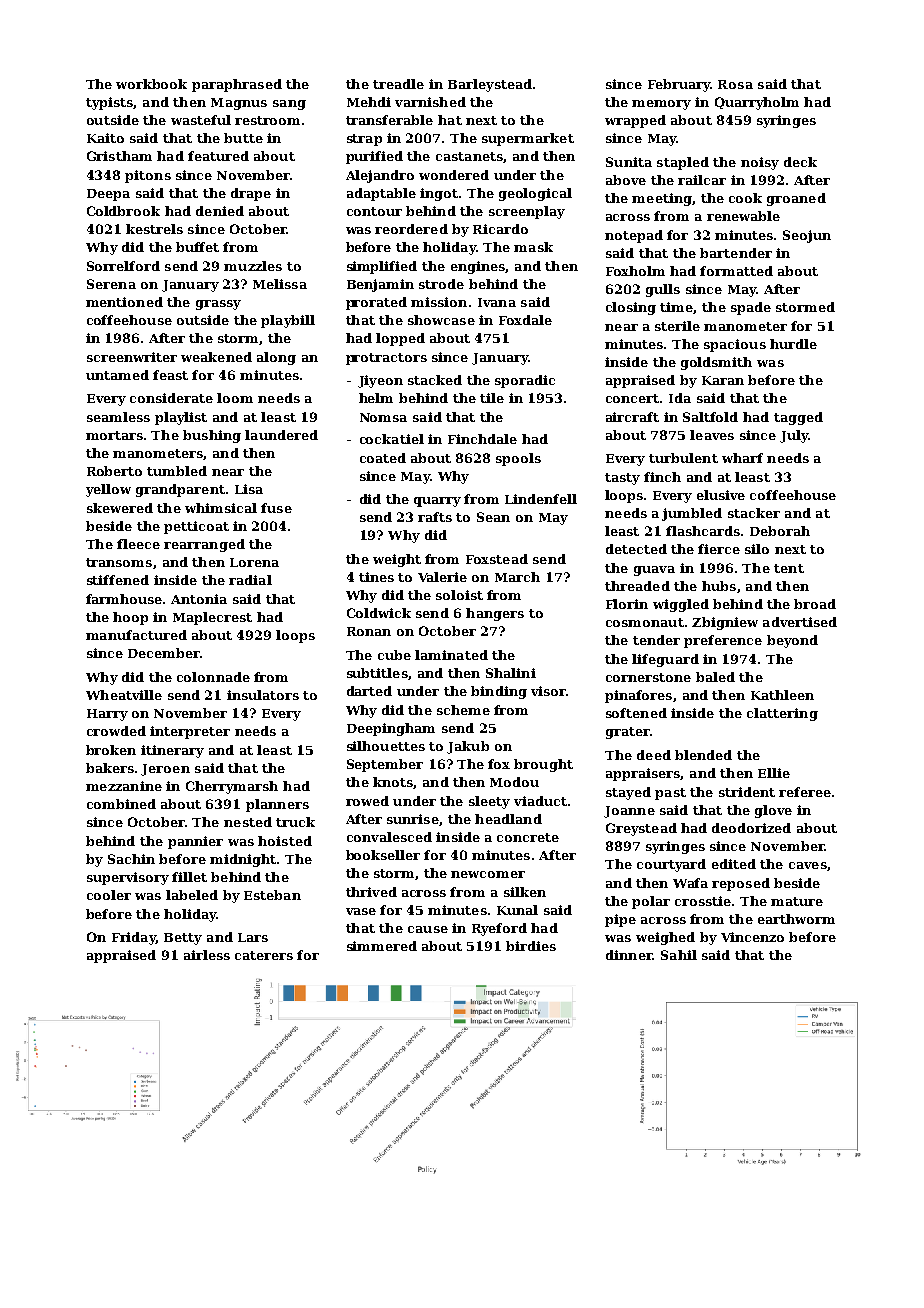 This screenshot has width=924, height=1308. What do you see at coordinates (742, 458) in the screenshot?
I see `wharf` at bounding box center [742, 458].
